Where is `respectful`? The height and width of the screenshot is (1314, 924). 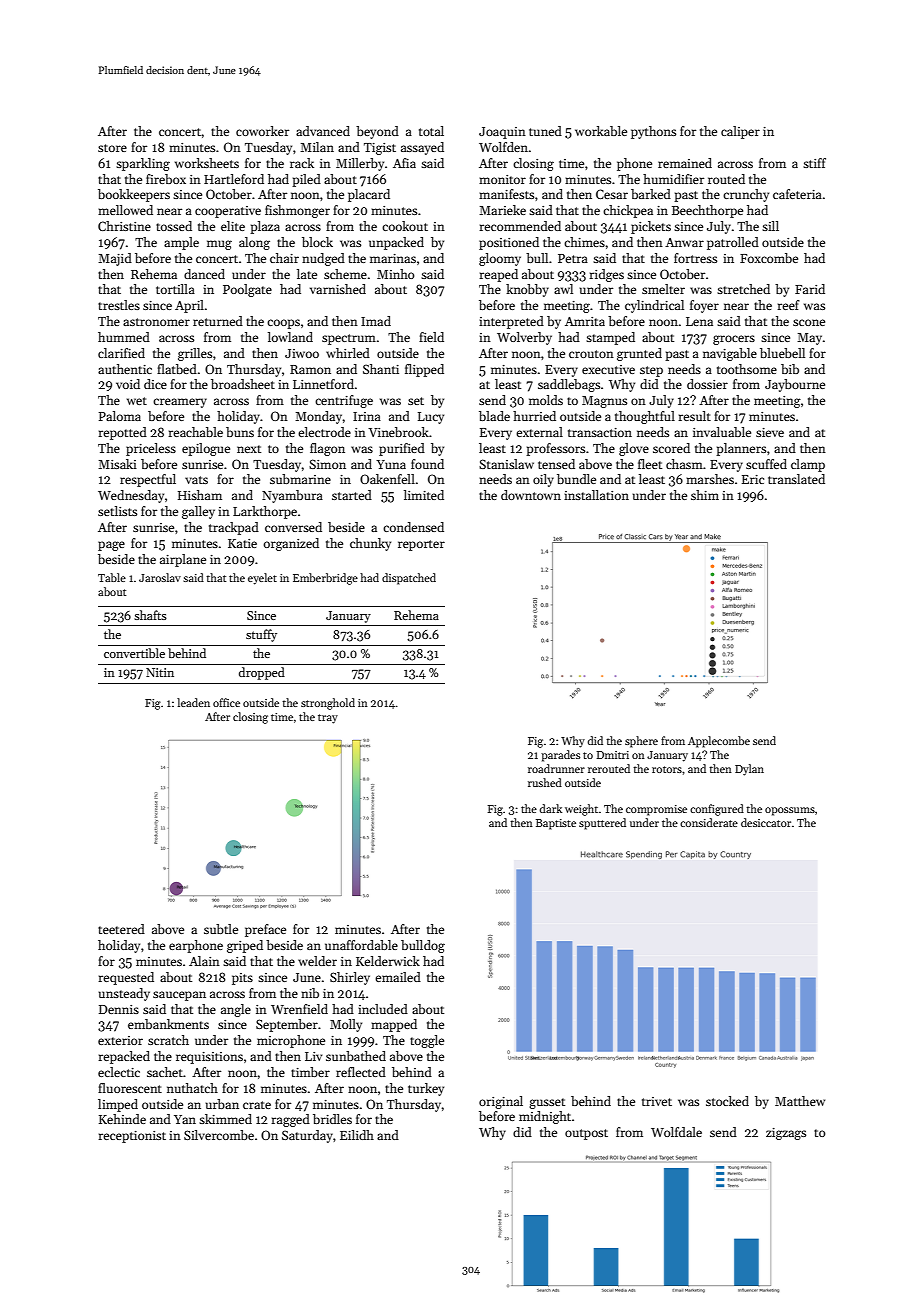
respectful is located at coordinates (148, 480).
